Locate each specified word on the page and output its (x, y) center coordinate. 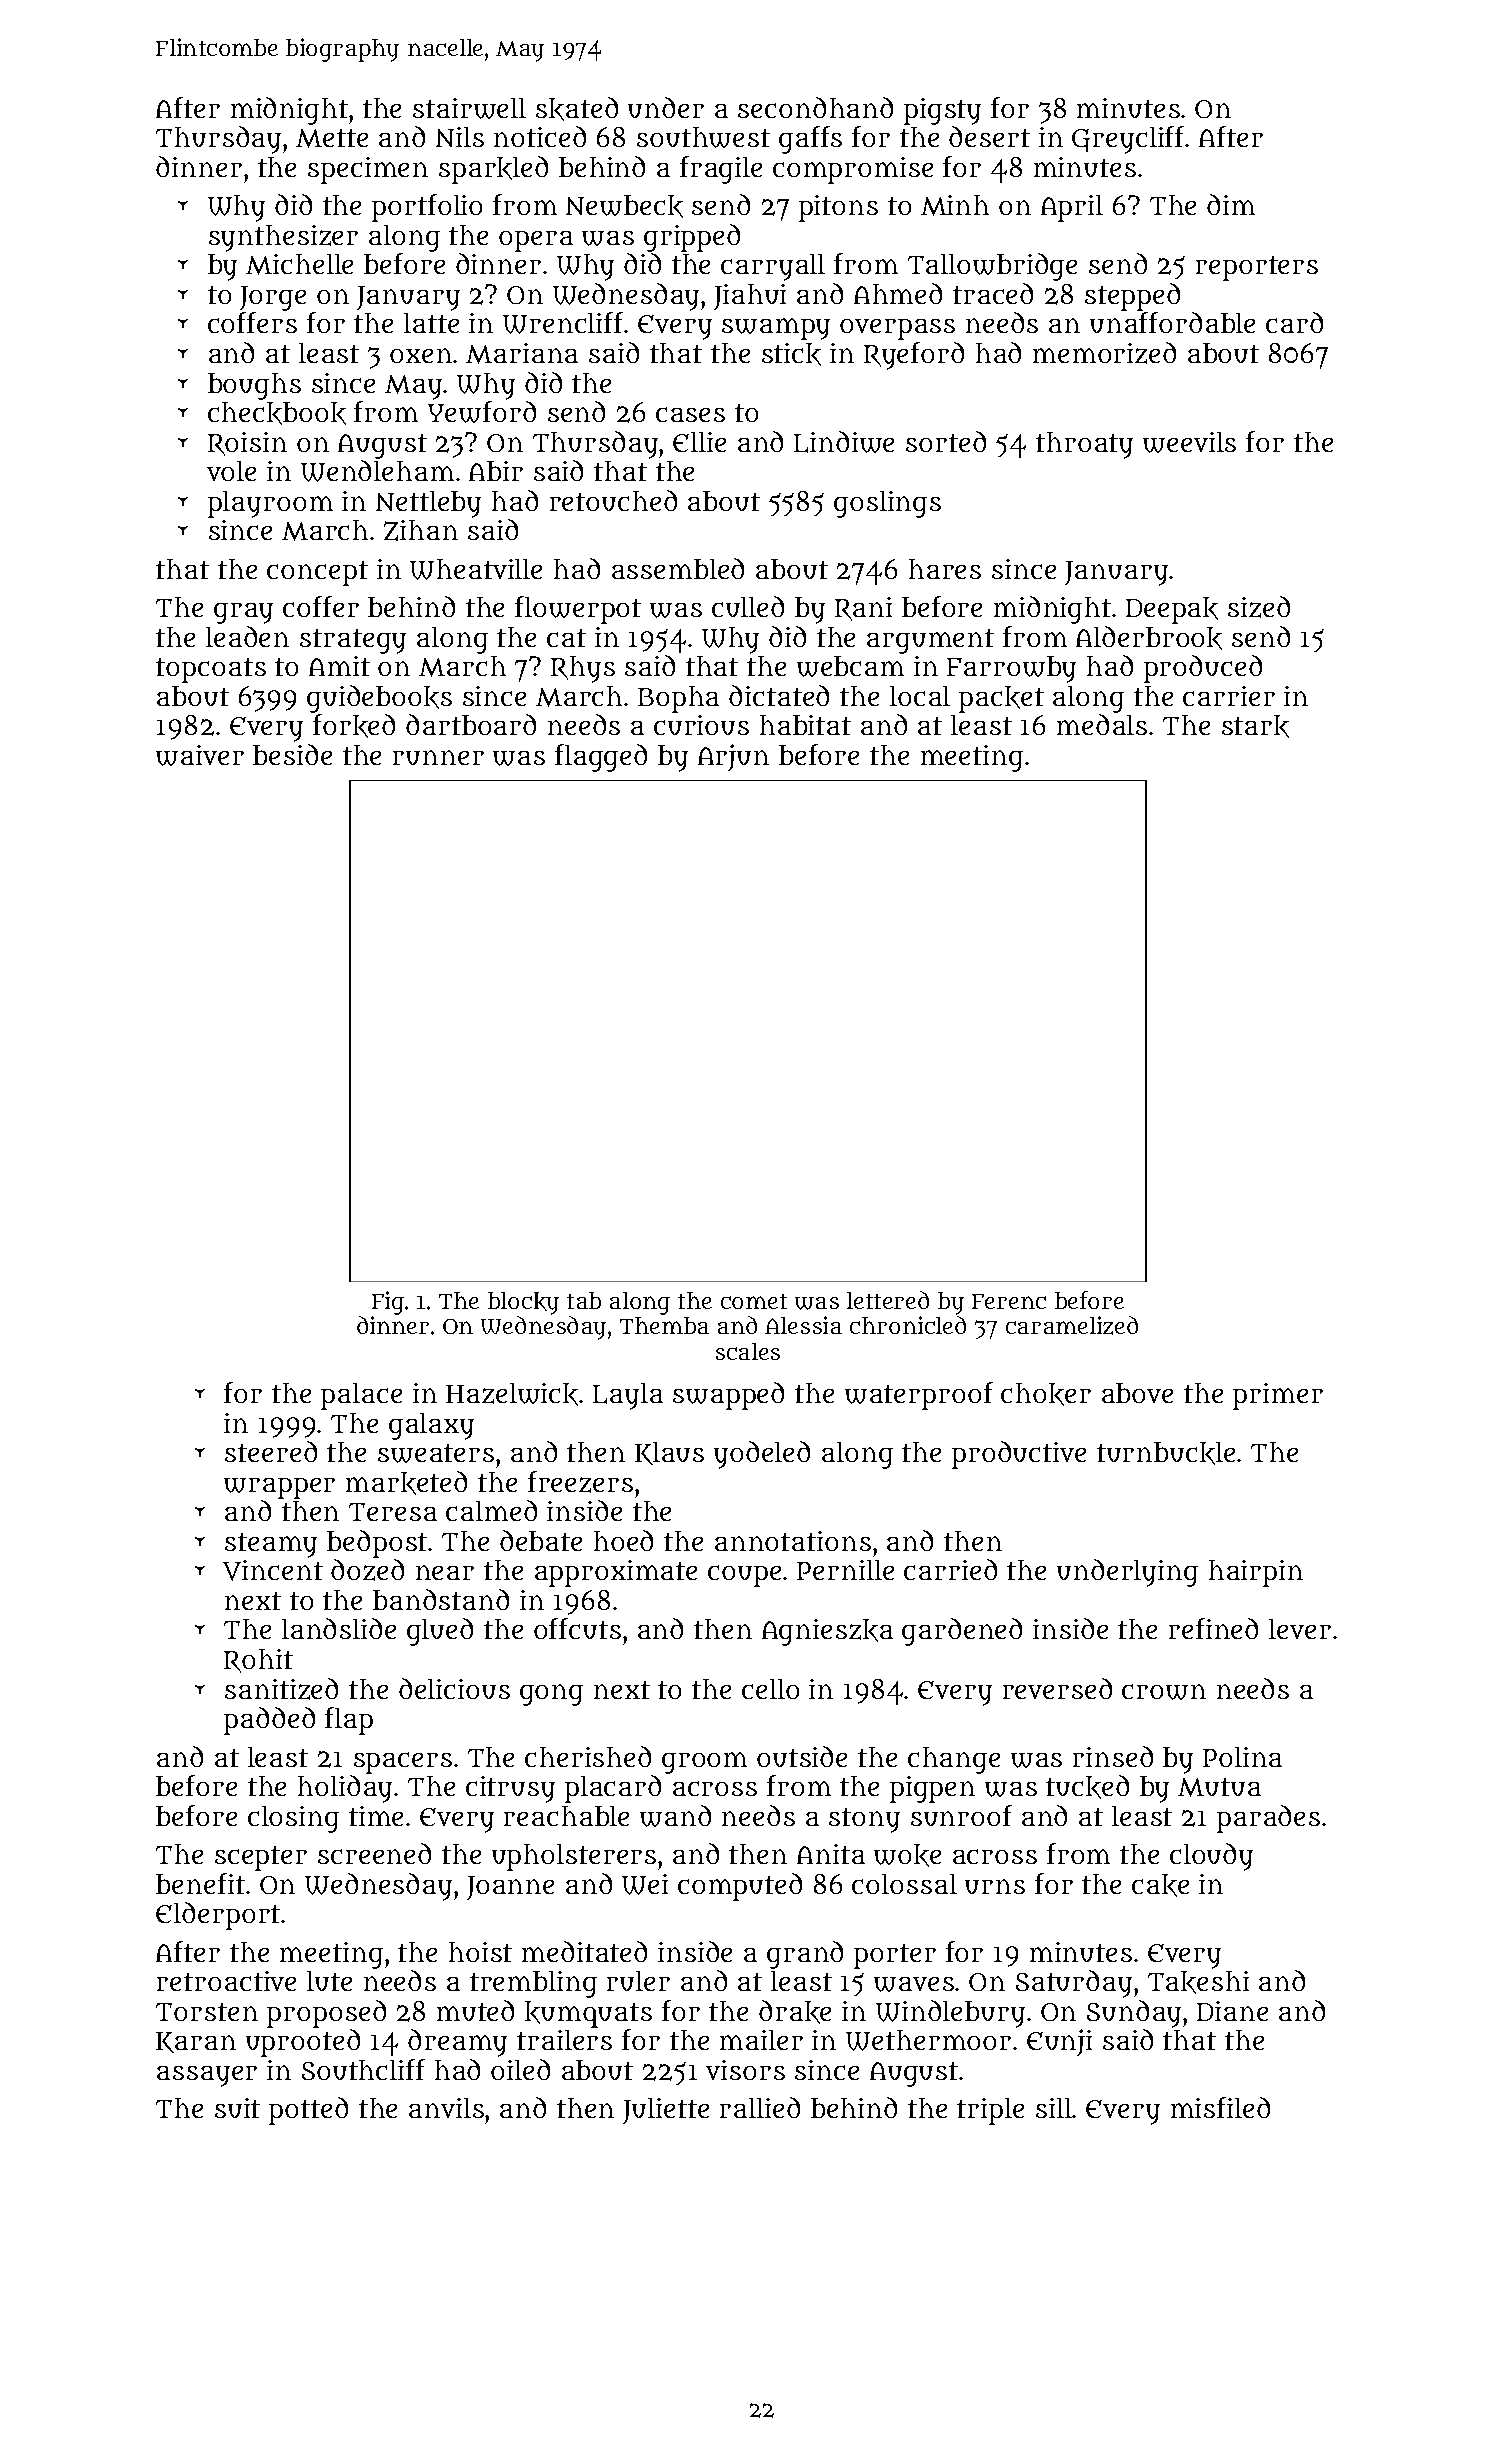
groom (704, 1763)
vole (231, 471)
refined (1213, 1628)
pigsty (942, 111)
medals (1102, 724)
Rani (863, 609)
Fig (388, 1303)
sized (1259, 607)
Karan (196, 2042)
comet (754, 1301)
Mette (332, 138)
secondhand (815, 107)
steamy (271, 1545)
